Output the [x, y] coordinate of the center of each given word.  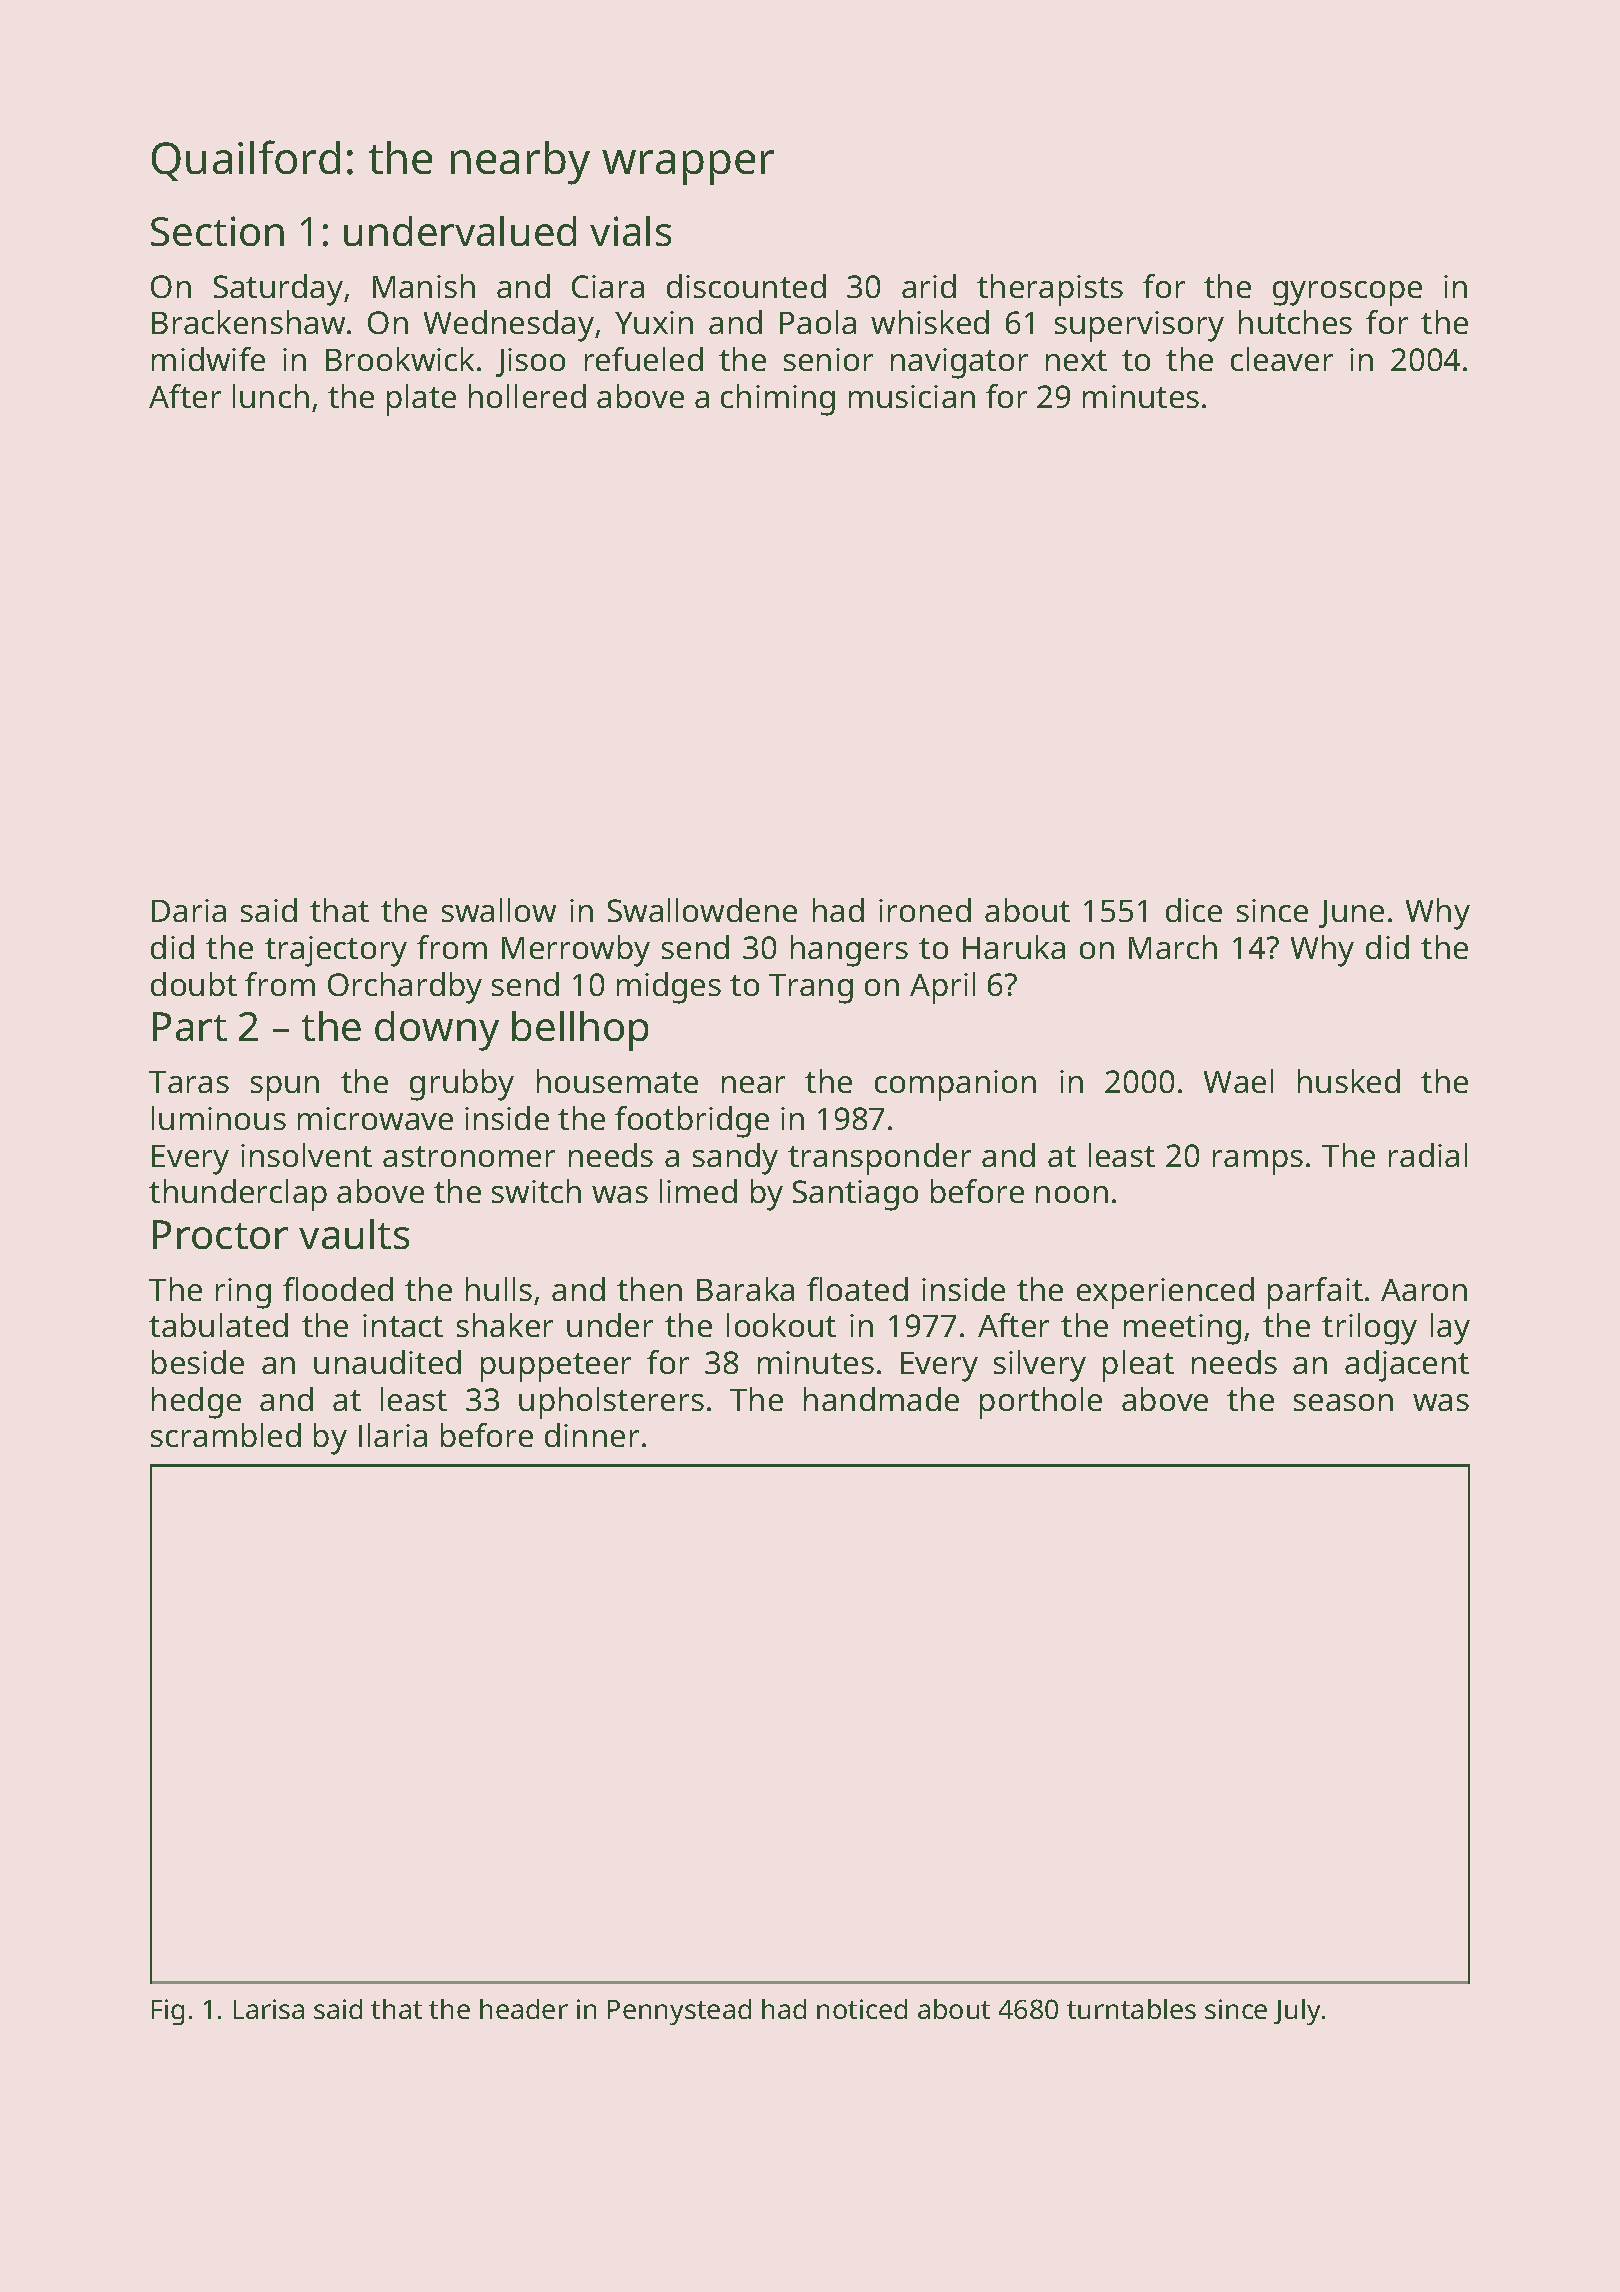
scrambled [226, 1435]
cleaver [1282, 359]
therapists [1050, 290]
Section [217, 231]
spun [285, 1088]
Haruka [1014, 947]
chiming [778, 400]
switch [536, 1191]
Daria [189, 910]
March [1173, 947]
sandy [735, 1159]
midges [669, 988]
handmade [881, 1399]
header [524, 2009]
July [1297, 2012]
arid [929, 286]
